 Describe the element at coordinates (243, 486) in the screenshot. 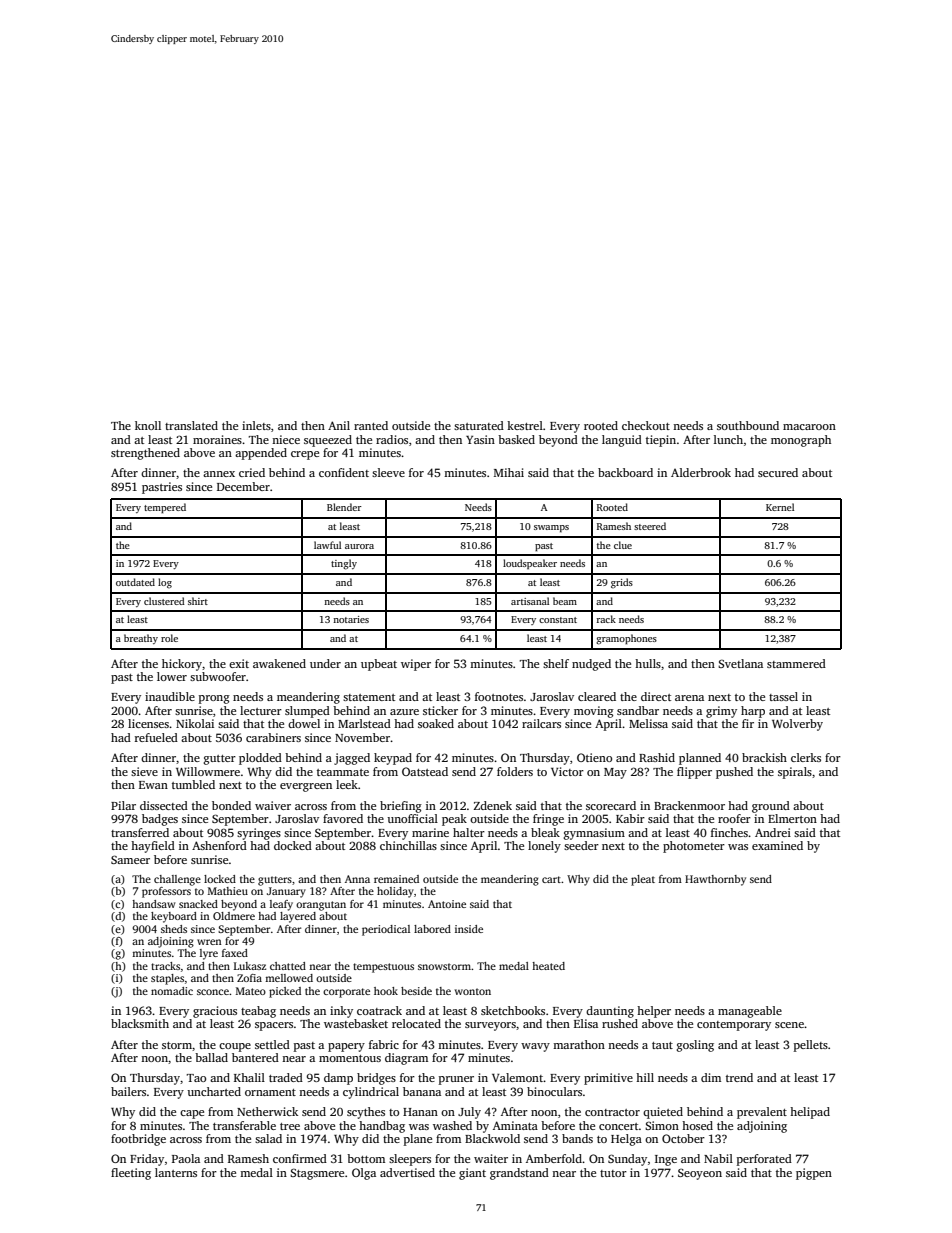

I see `December` at that location.
